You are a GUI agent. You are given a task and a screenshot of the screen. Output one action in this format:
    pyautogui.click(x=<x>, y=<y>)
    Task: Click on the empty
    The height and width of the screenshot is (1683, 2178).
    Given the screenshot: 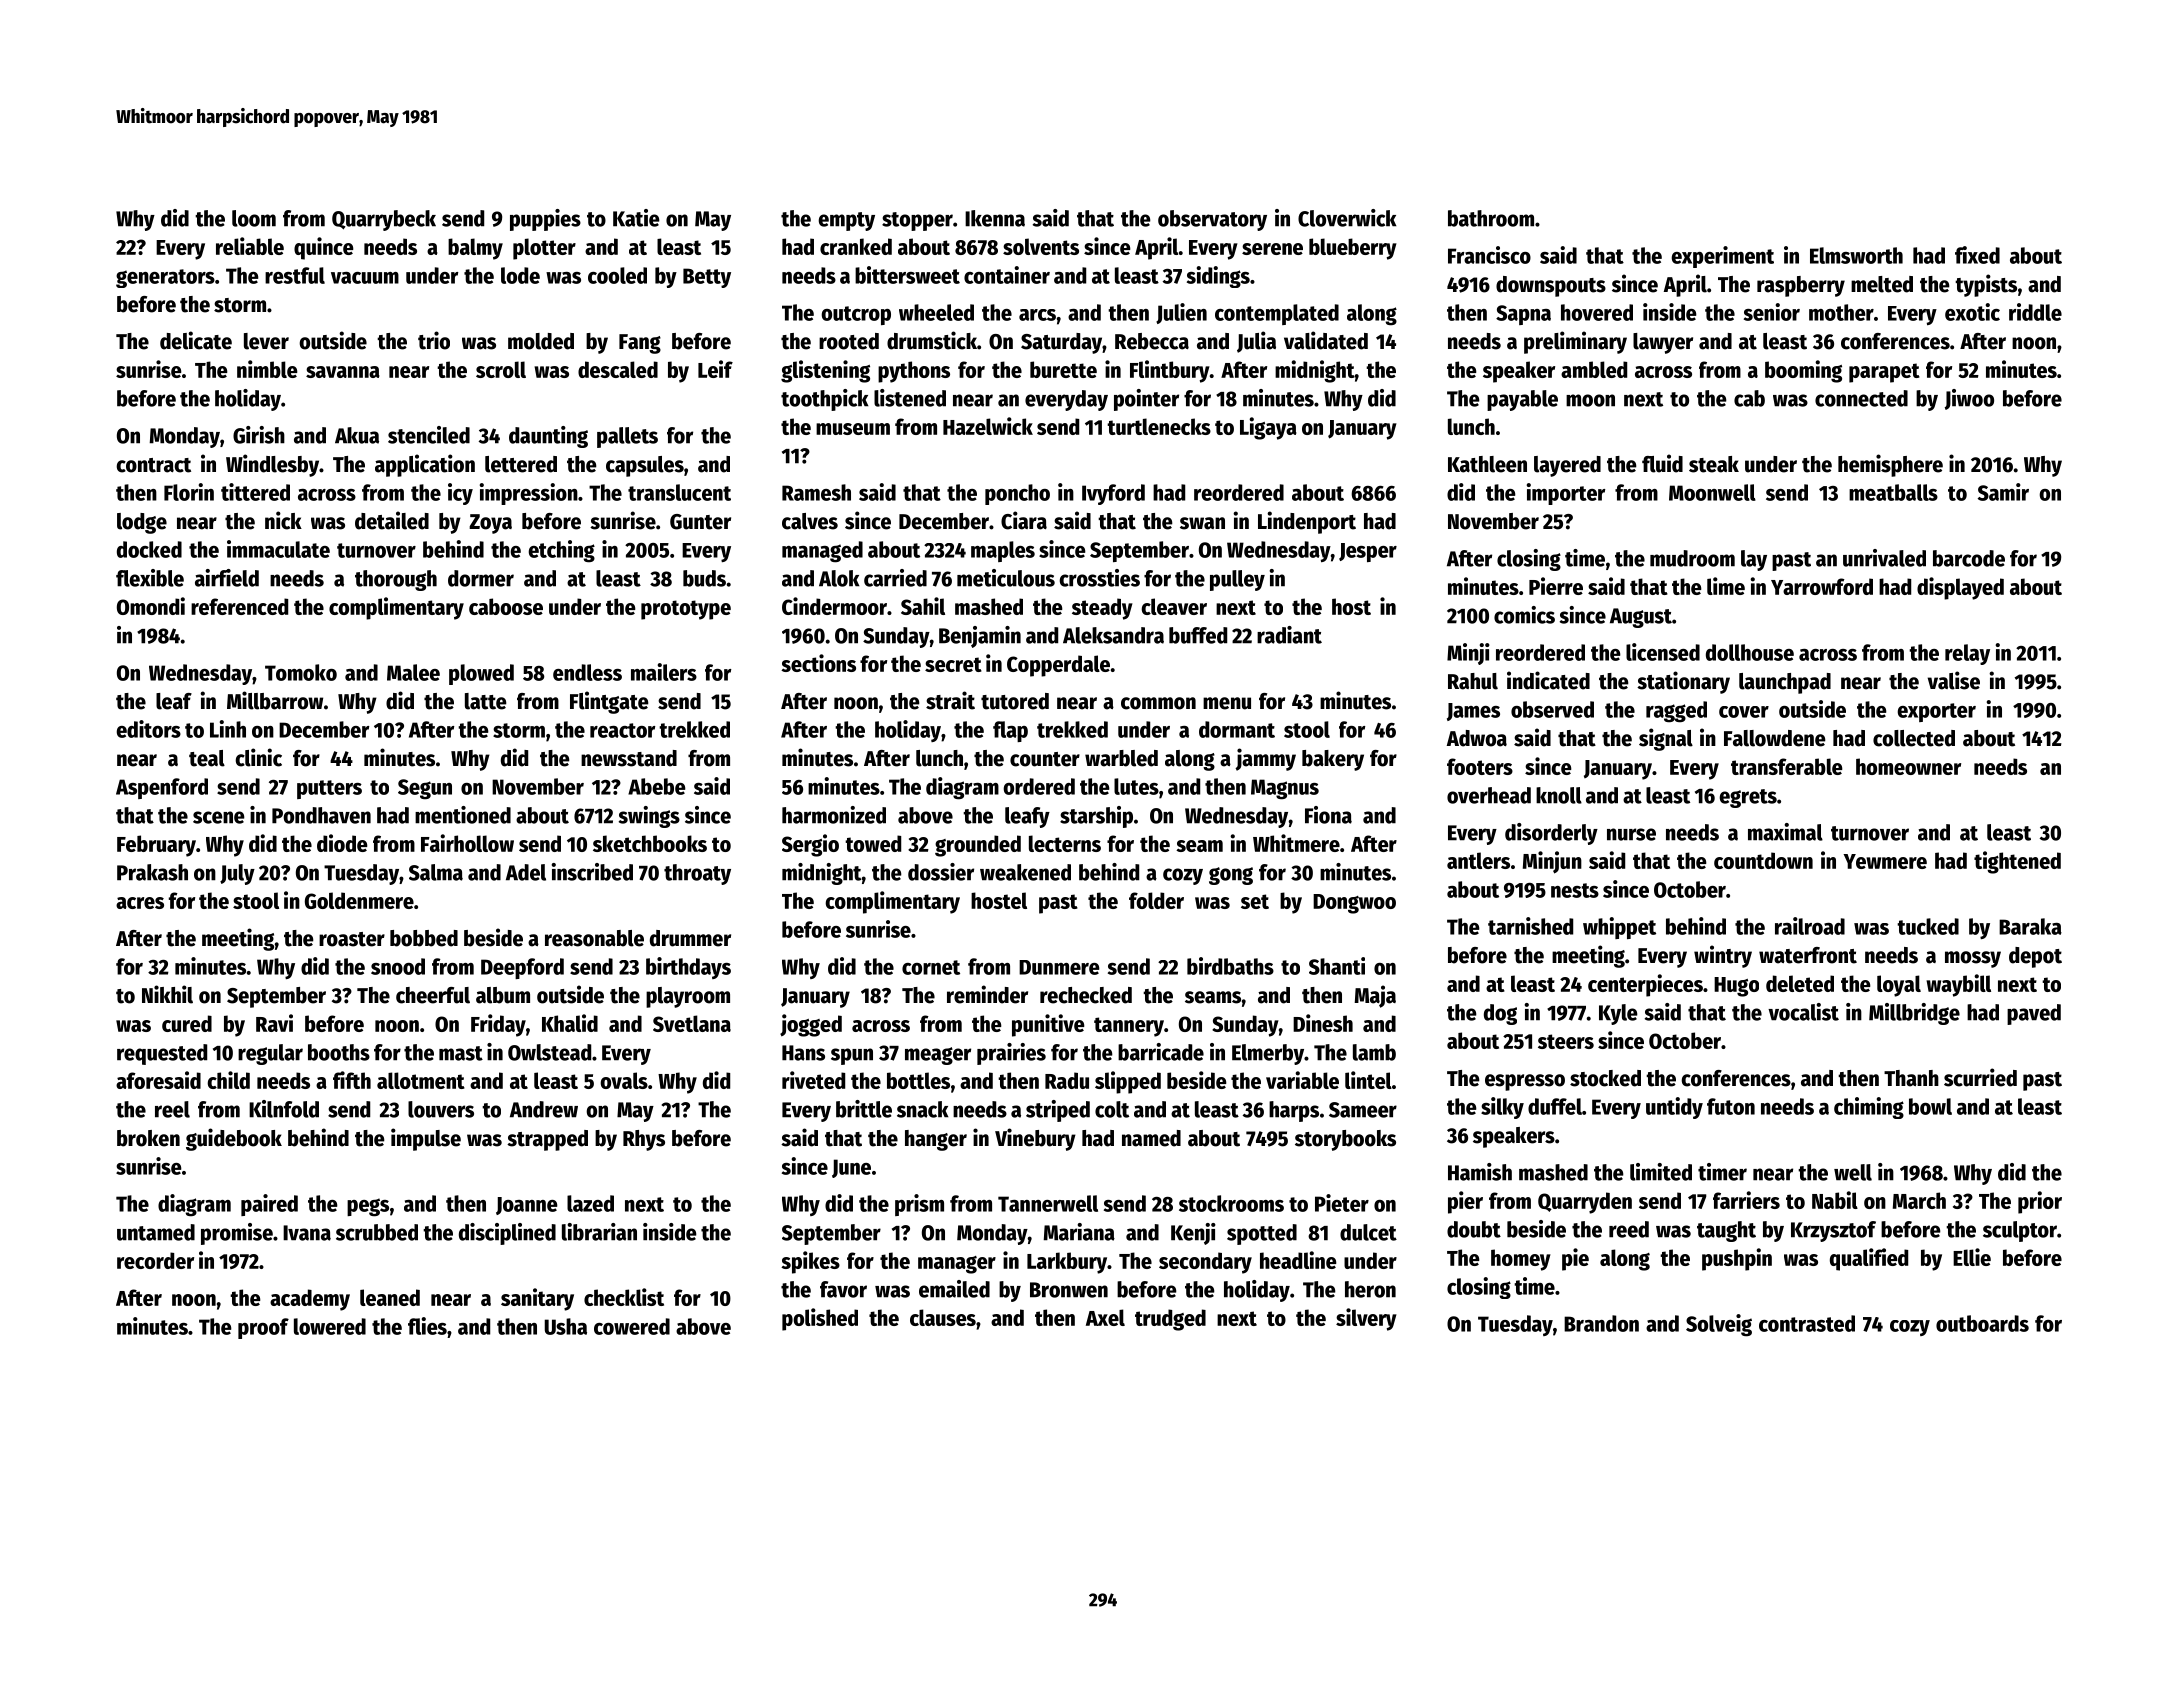 What is the action you would take?
    pyautogui.click(x=846, y=221)
